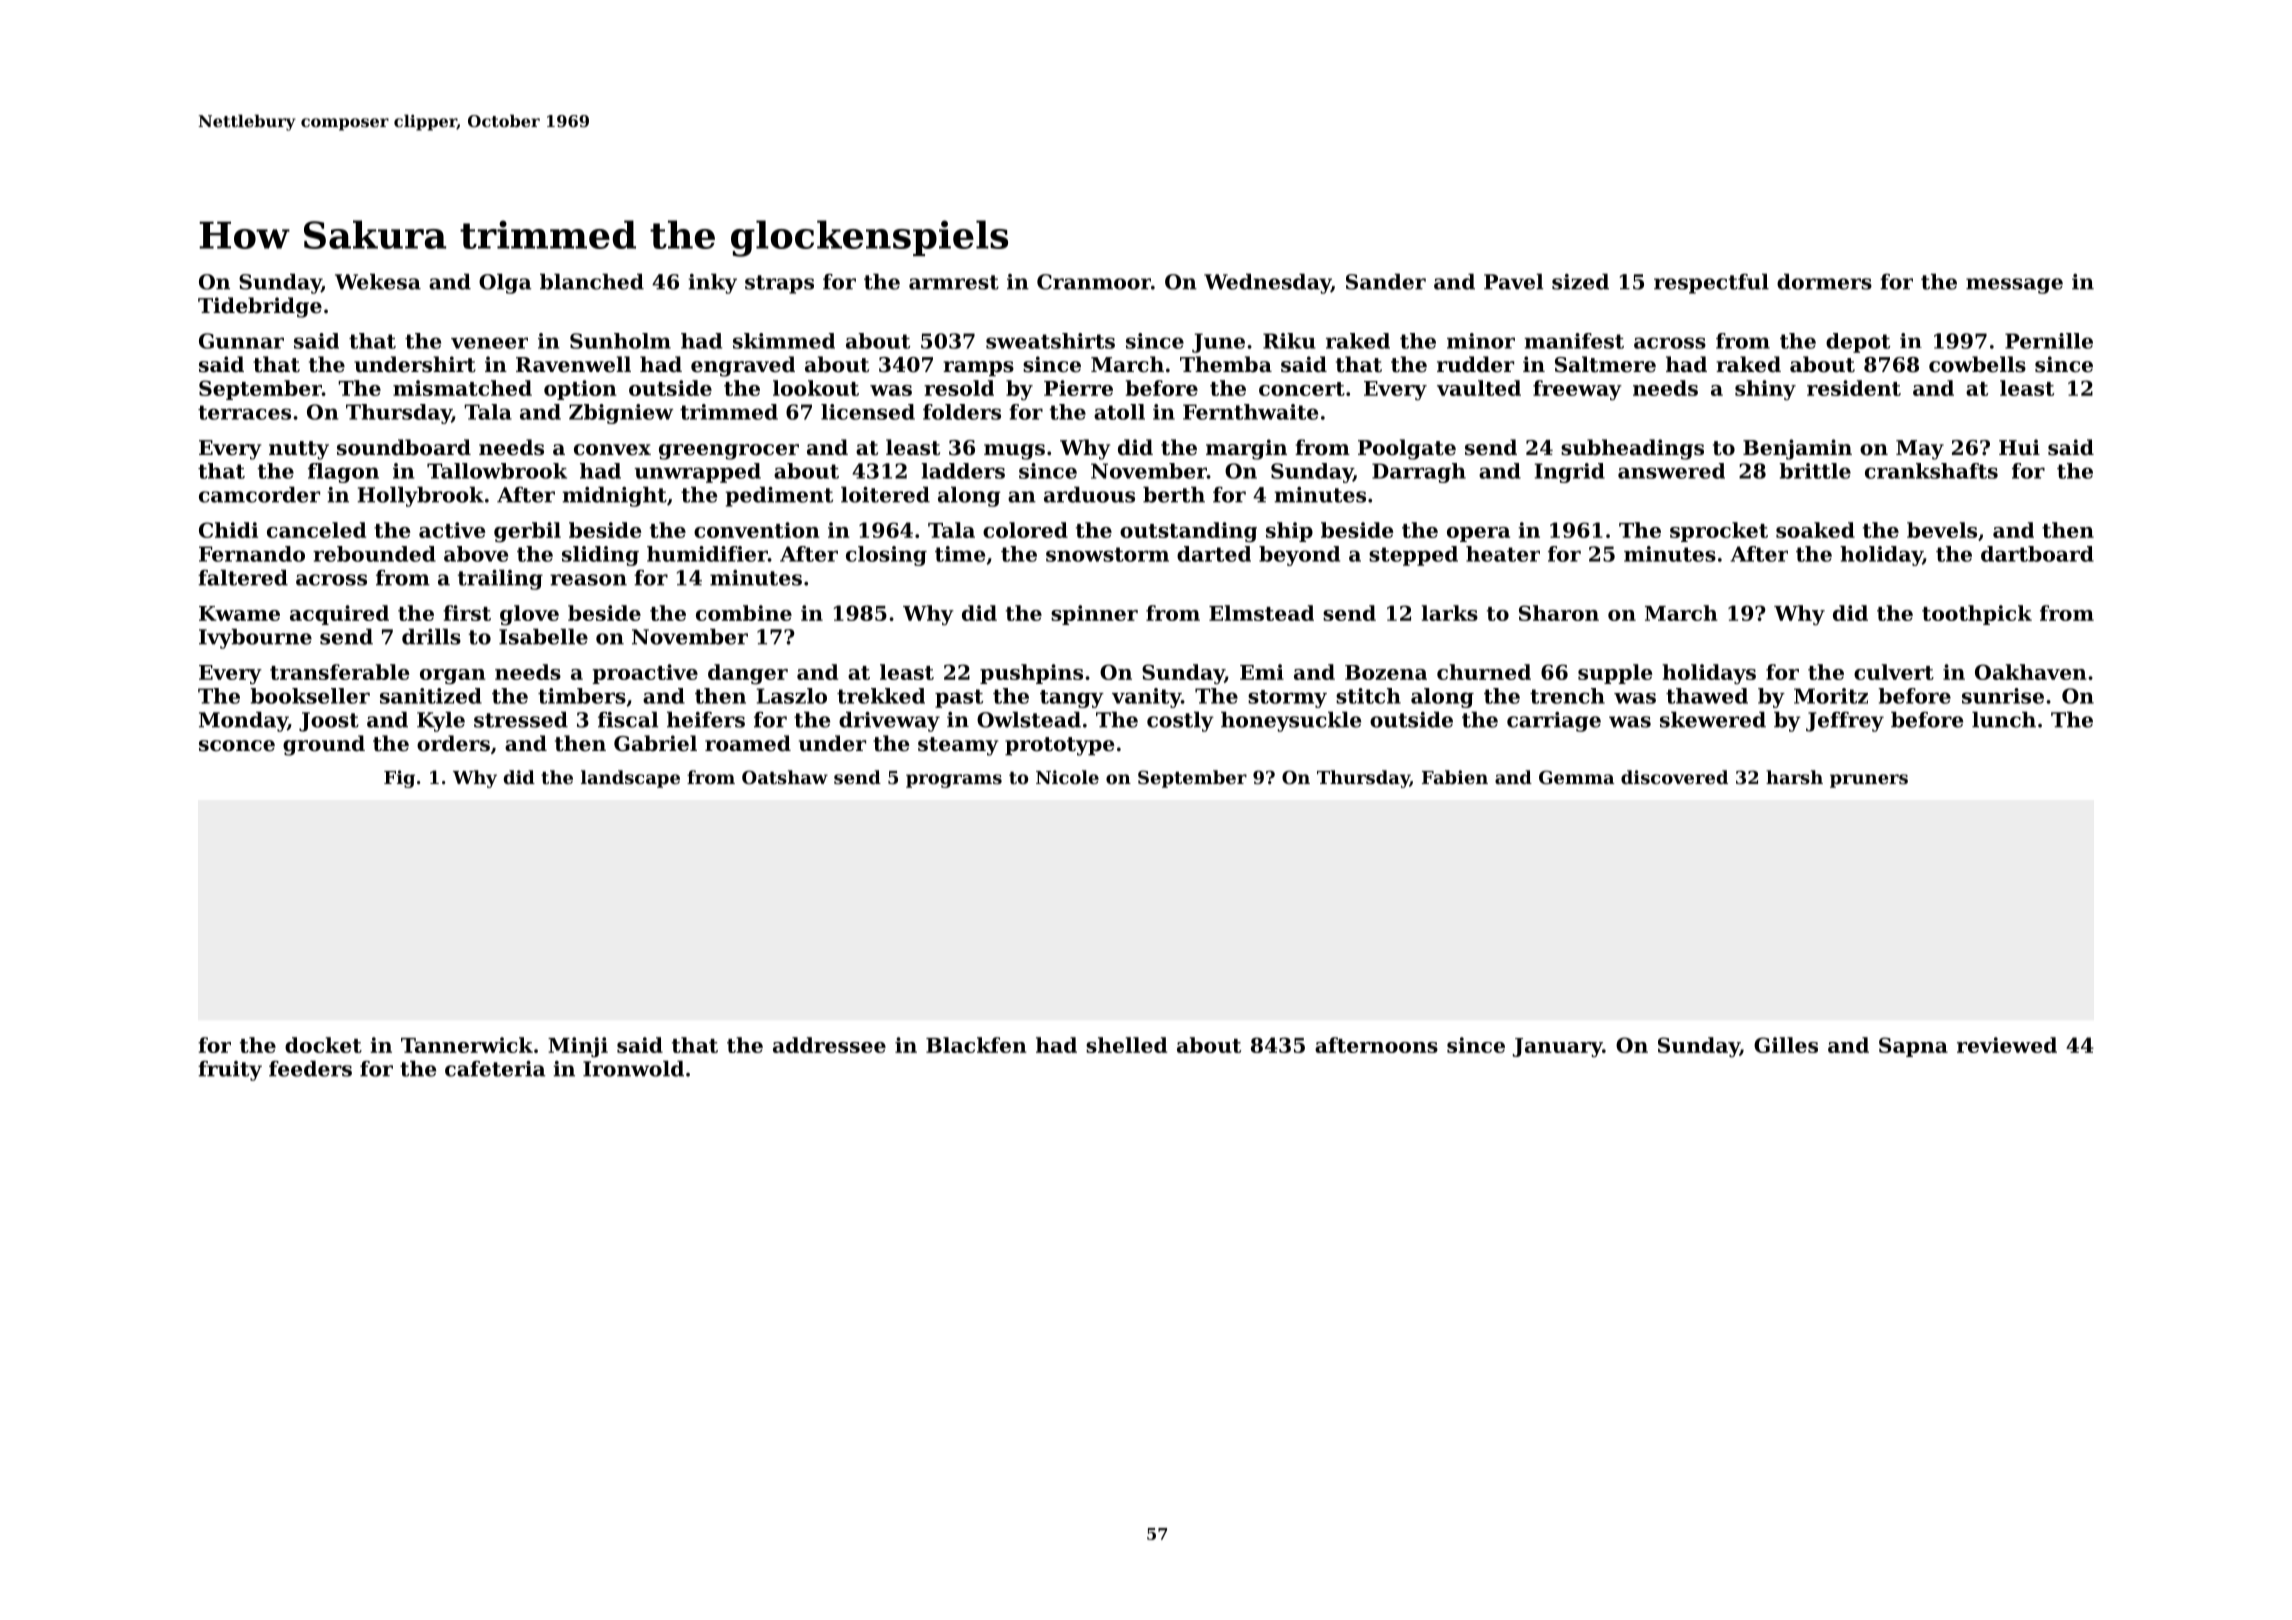 The width and height of the screenshot is (2292, 1620). I want to click on January, so click(1557, 1047).
